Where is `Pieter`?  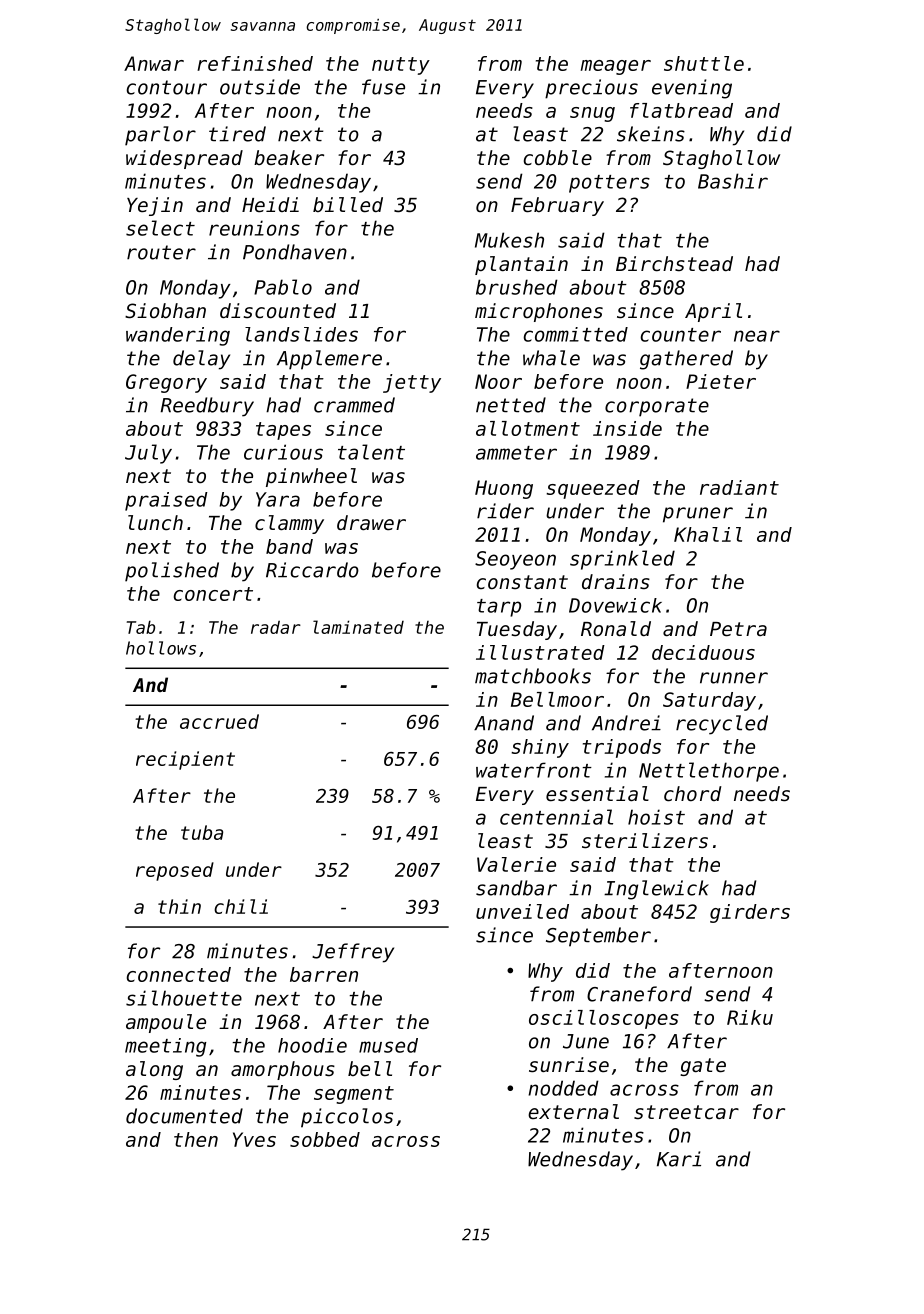 Pieter is located at coordinates (721, 381).
